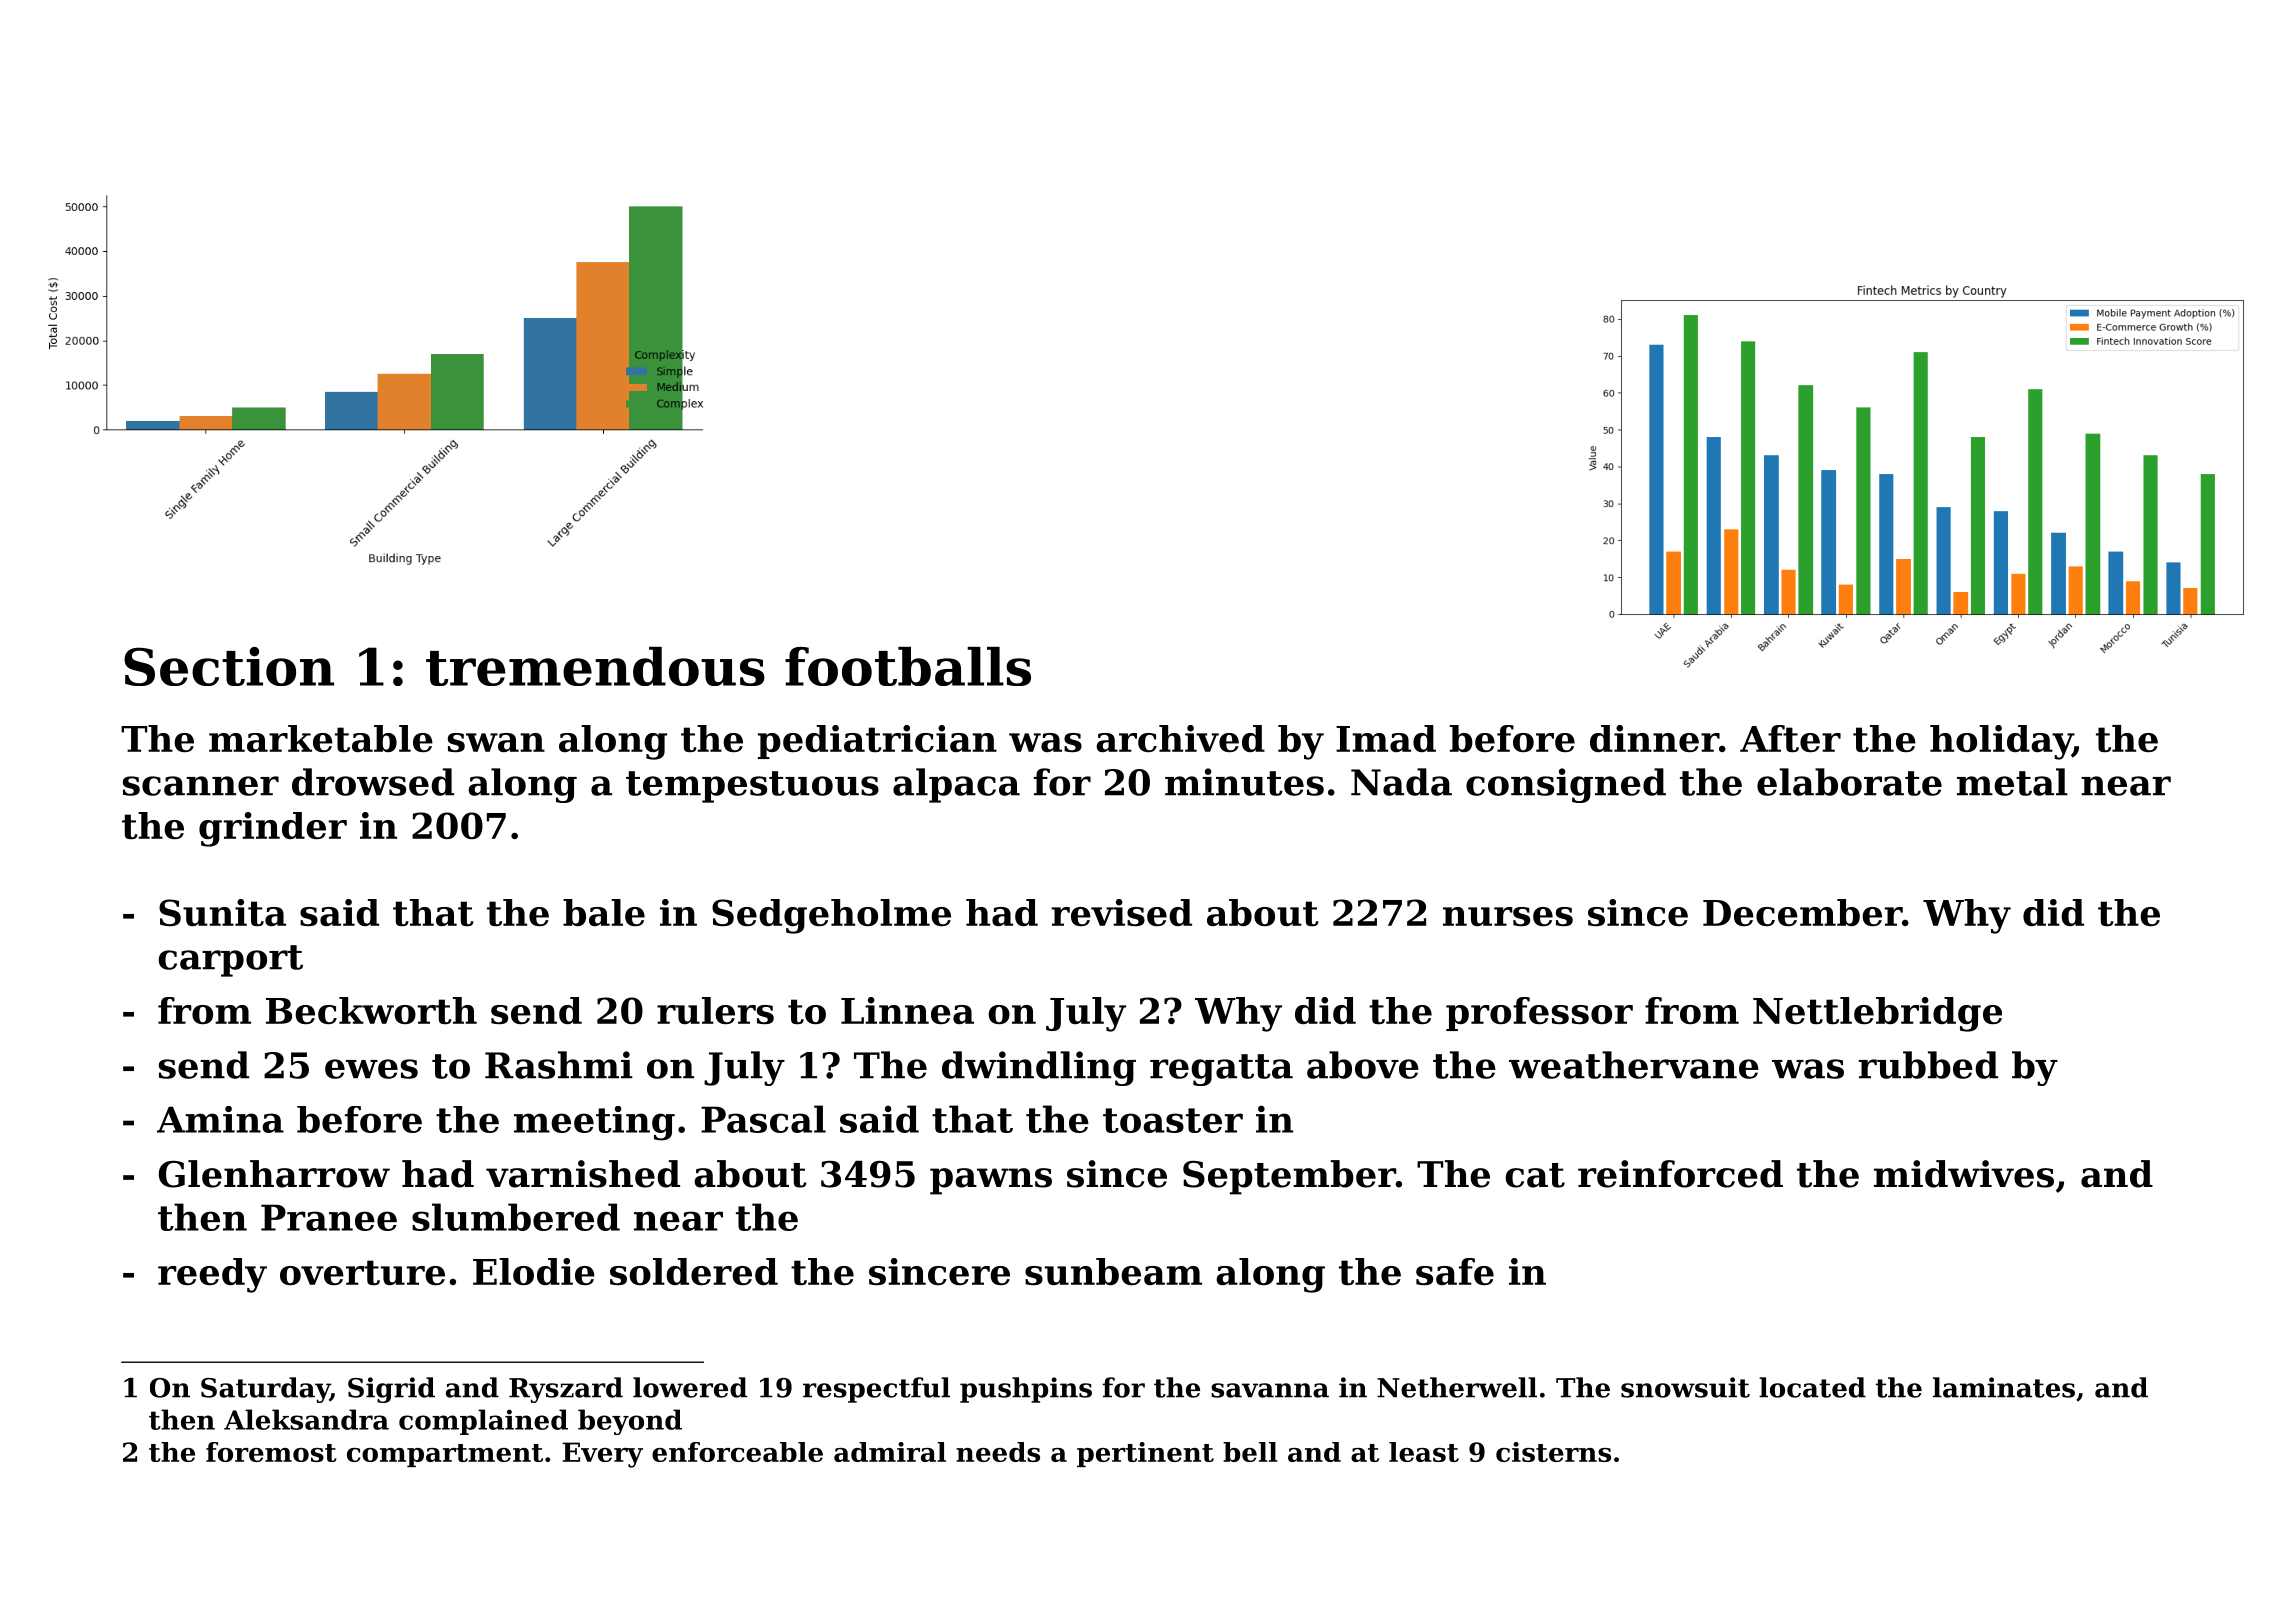 This screenshot has height=1620, width=2292. I want to click on metal, so click(2012, 782).
